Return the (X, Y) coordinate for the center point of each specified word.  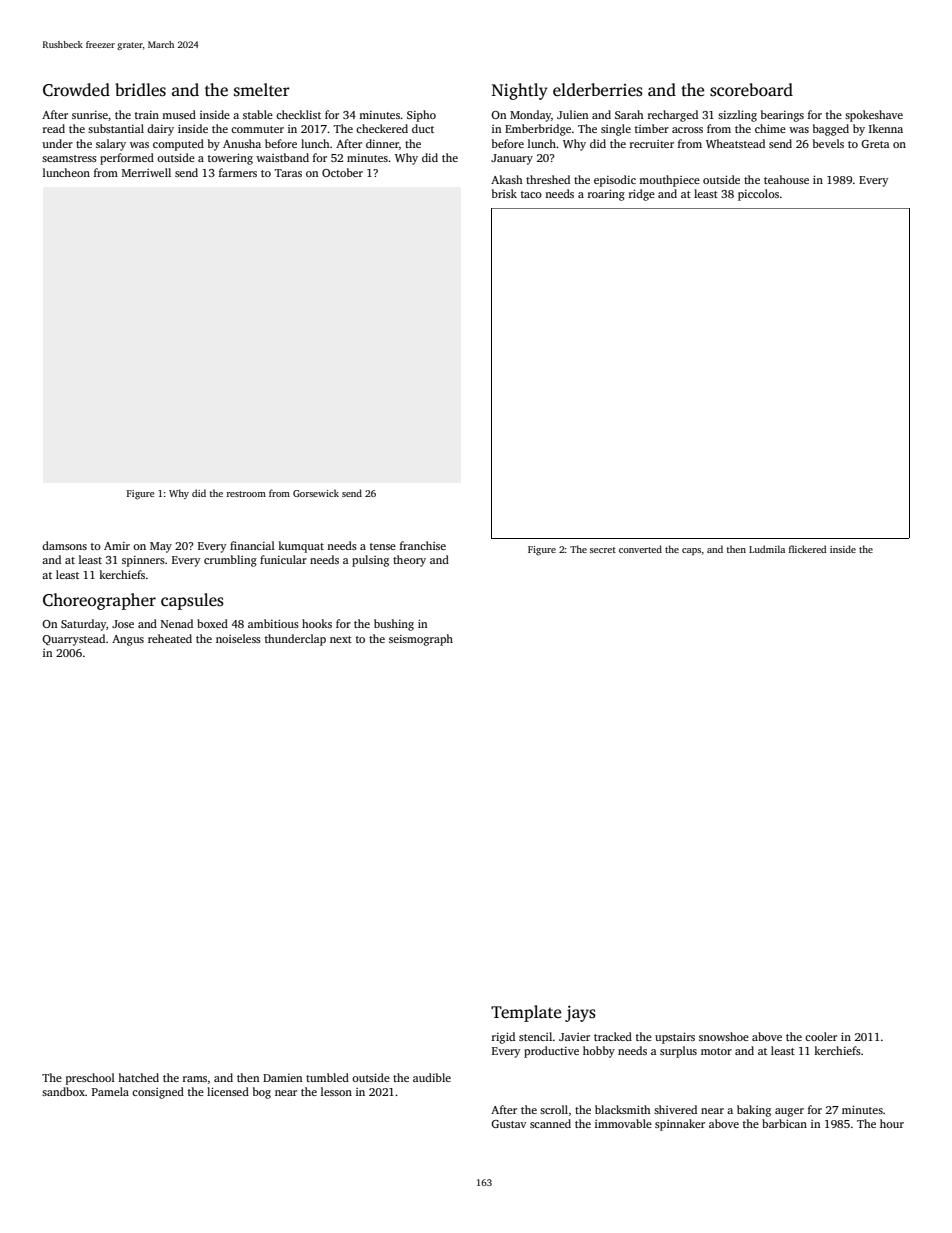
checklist (298, 114)
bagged (831, 130)
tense (383, 546)
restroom (246, 494)
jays (580, 1013)
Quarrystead (73, 640)
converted (640, 549)
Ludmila (767, 549)
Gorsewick (316, 493)
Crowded (76, 90)
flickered (807, 549)
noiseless (238, 638)
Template (526, 1013)
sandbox (63, 1091)
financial (252, 545)
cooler (821, 1036)
